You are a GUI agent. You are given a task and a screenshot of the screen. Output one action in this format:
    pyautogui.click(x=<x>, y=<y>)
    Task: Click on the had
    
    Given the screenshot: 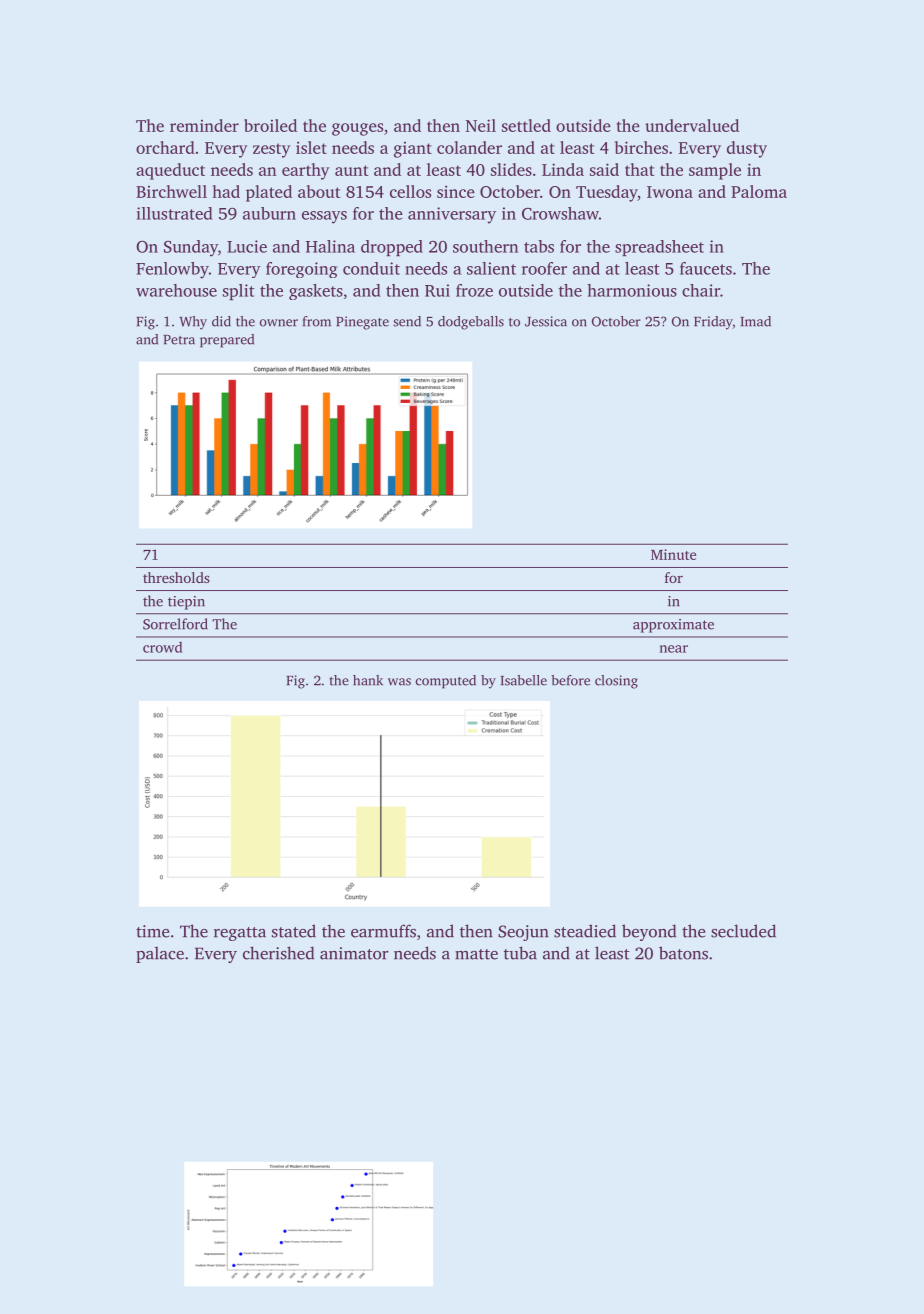 What is the action you would take?
    pyautogui.click(x=226, y=191)
